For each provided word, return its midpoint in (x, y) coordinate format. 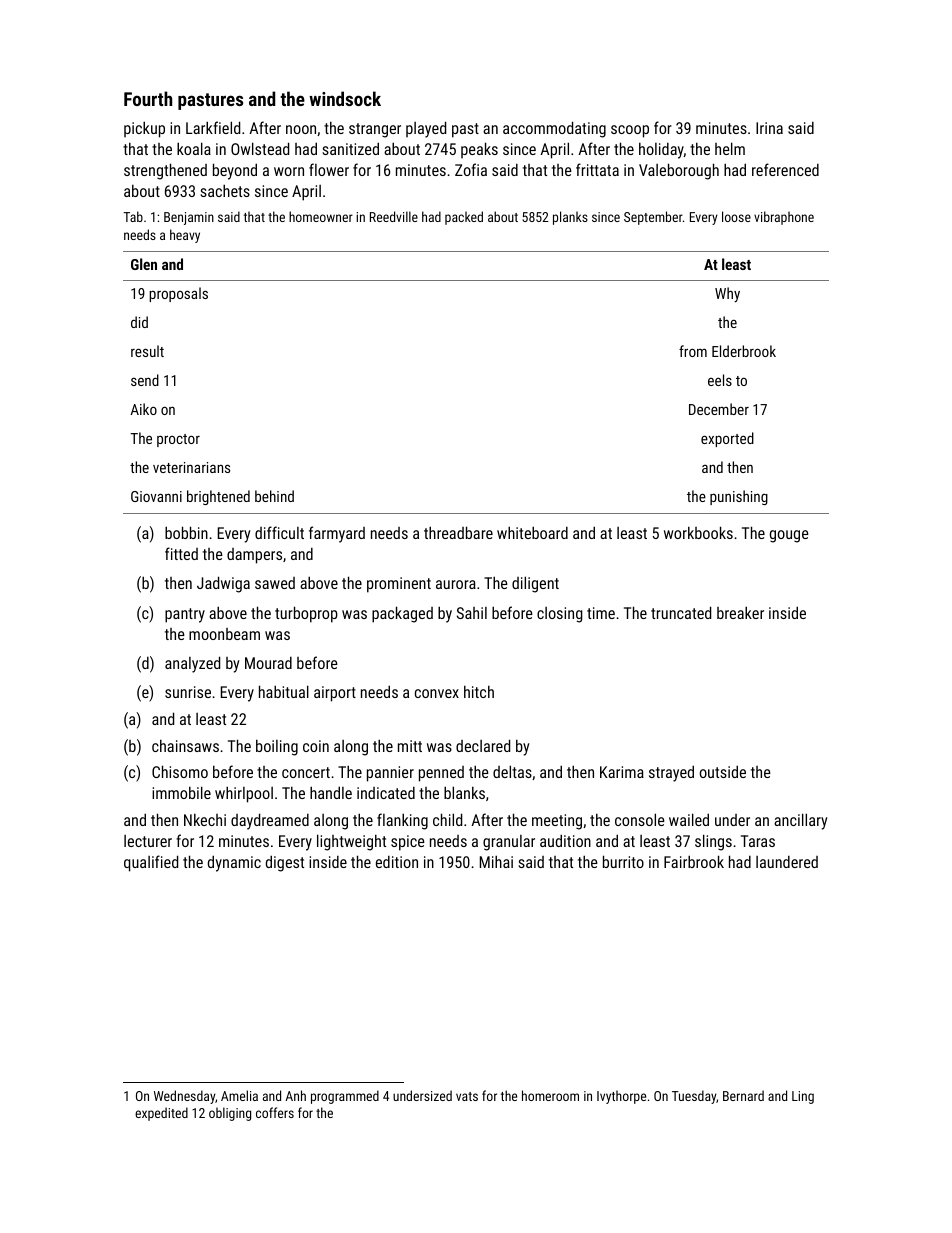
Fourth (148, 98)
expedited (161, 1114)
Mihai (496, 861)
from (693, 351)
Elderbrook (744, 351)
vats (467, 1096)
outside (723, 771)
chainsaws (185, 745)
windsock (345, 98)
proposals (178, 294)
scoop (630, 131)
